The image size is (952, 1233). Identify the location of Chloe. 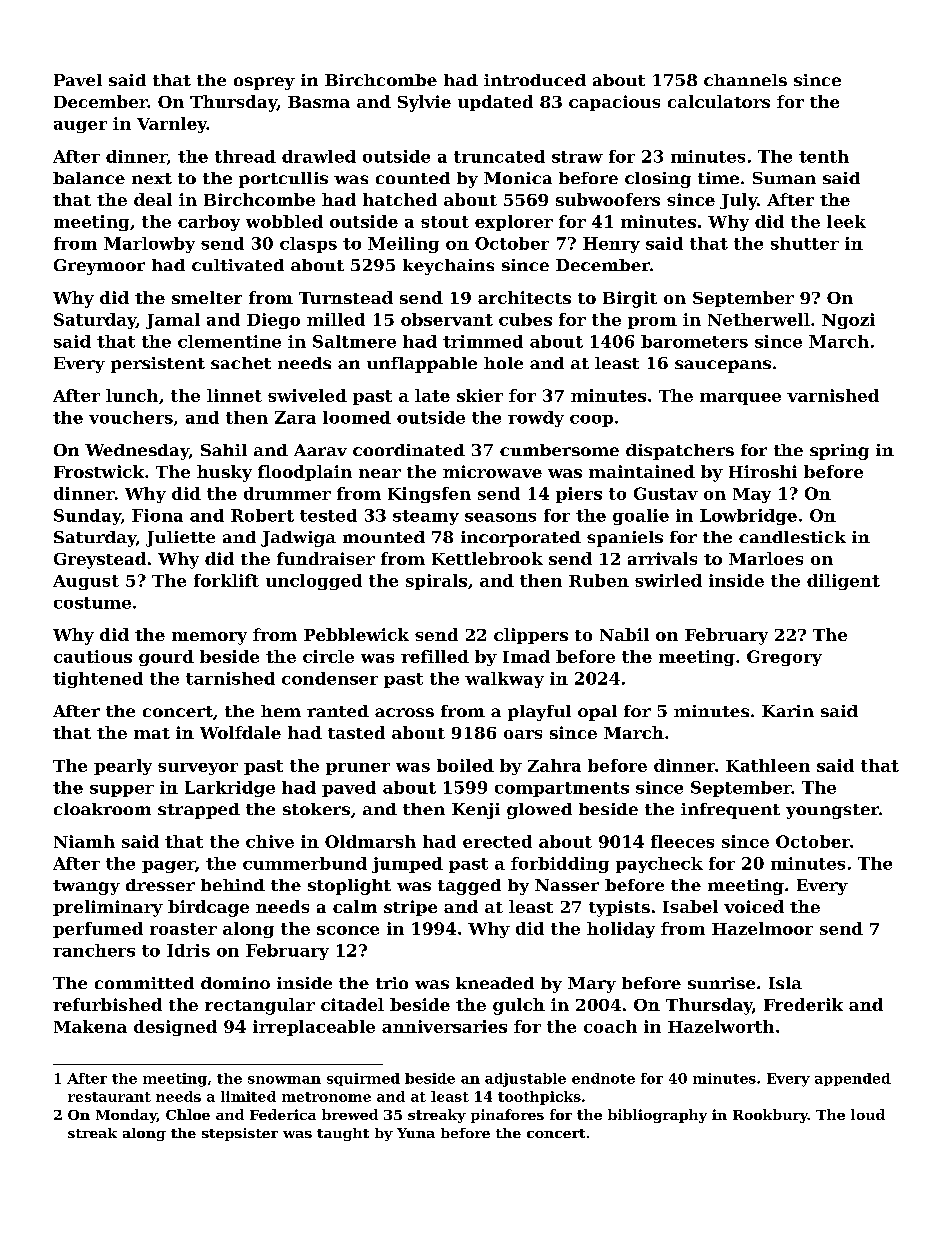
(188, 1114).
